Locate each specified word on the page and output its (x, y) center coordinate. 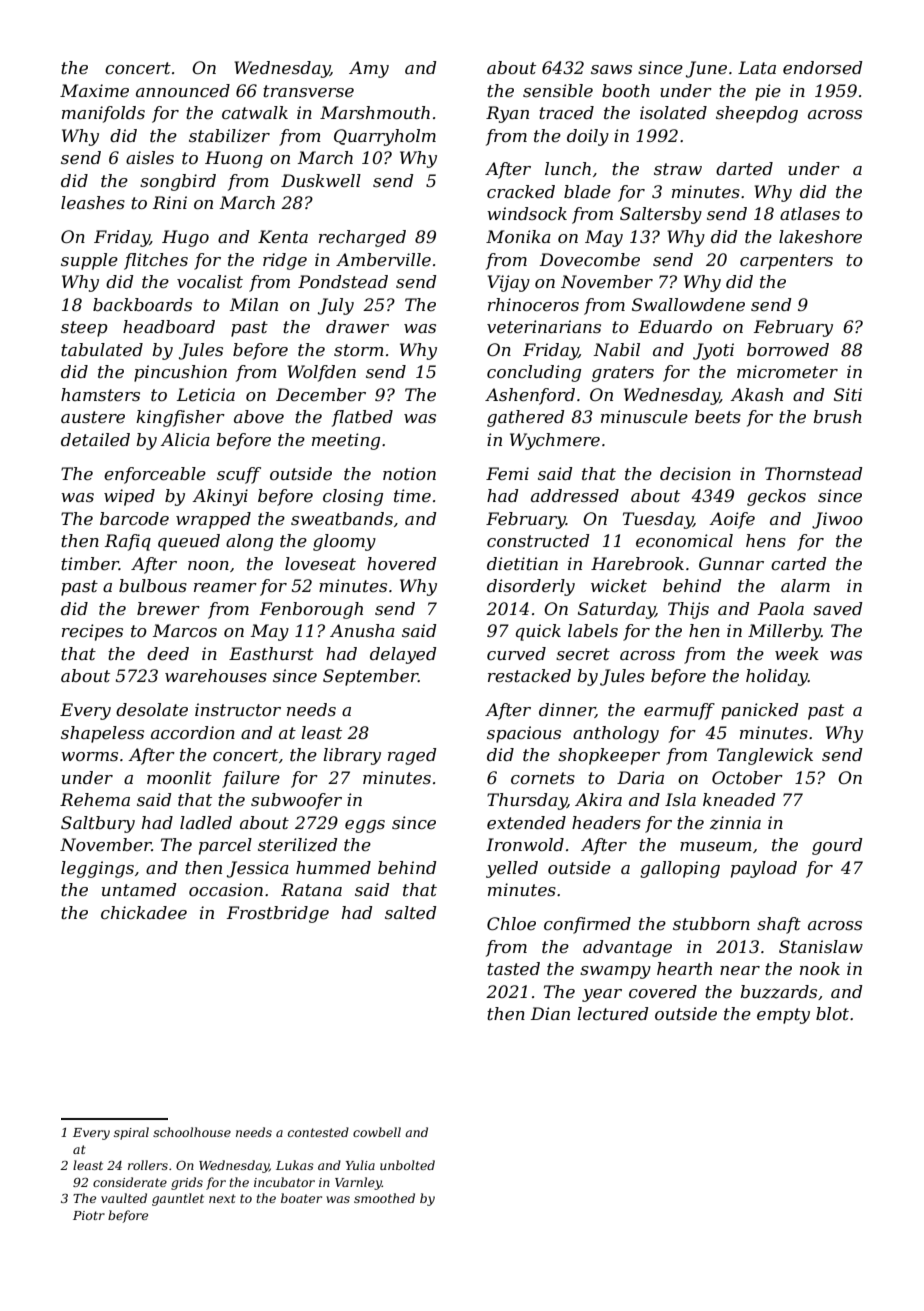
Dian (550, 1013)
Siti (848, 394)
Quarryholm (385, 137)
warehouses (216, 675)
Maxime (94, 90)
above (259, 416)
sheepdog (757, 114)
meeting (346, 441)
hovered (401, 563)
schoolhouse (192, 1132)
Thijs (688, 610)
